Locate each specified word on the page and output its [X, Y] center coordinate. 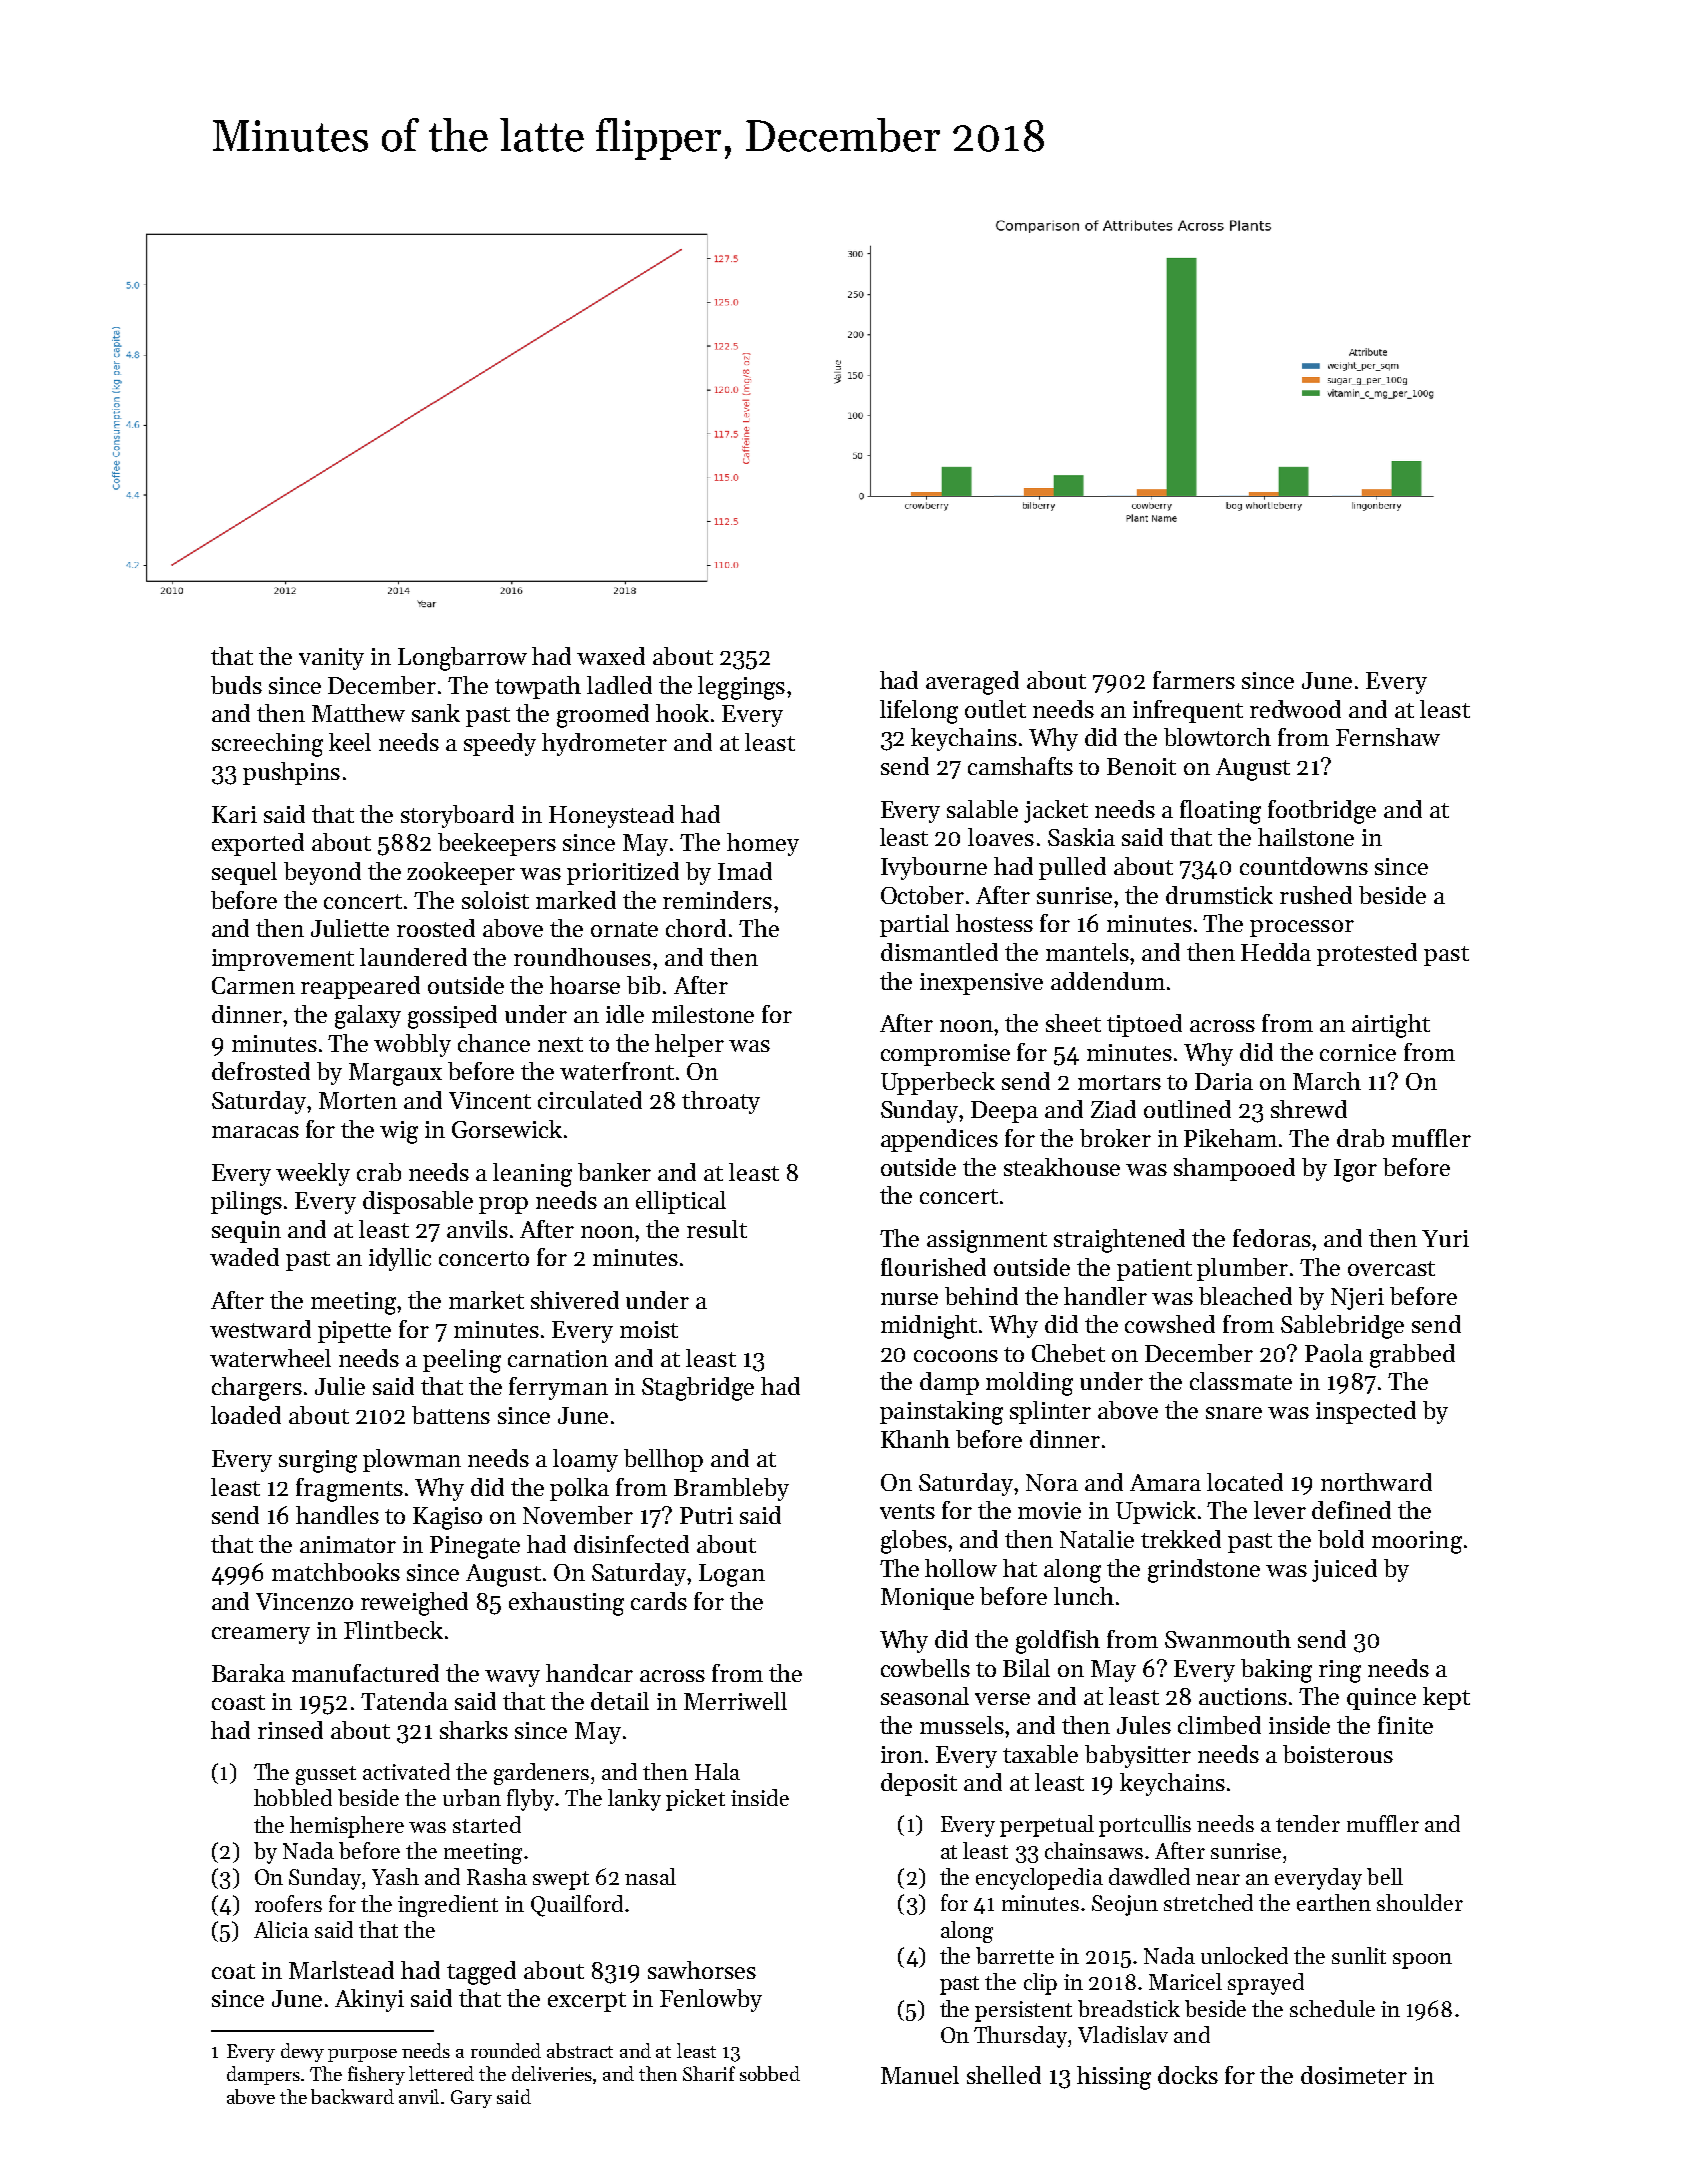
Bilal [1026, 1668]
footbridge [1322, 812]
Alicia [281, 1929]
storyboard [457, 816]
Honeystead [611, 816]
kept [1446, 1698]
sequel [244, 873]
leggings [741, 688]
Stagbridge [698, 1389]
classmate [1241, 1381]
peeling [462, 1361]
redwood [1295, 709]
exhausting [566, 1604]
